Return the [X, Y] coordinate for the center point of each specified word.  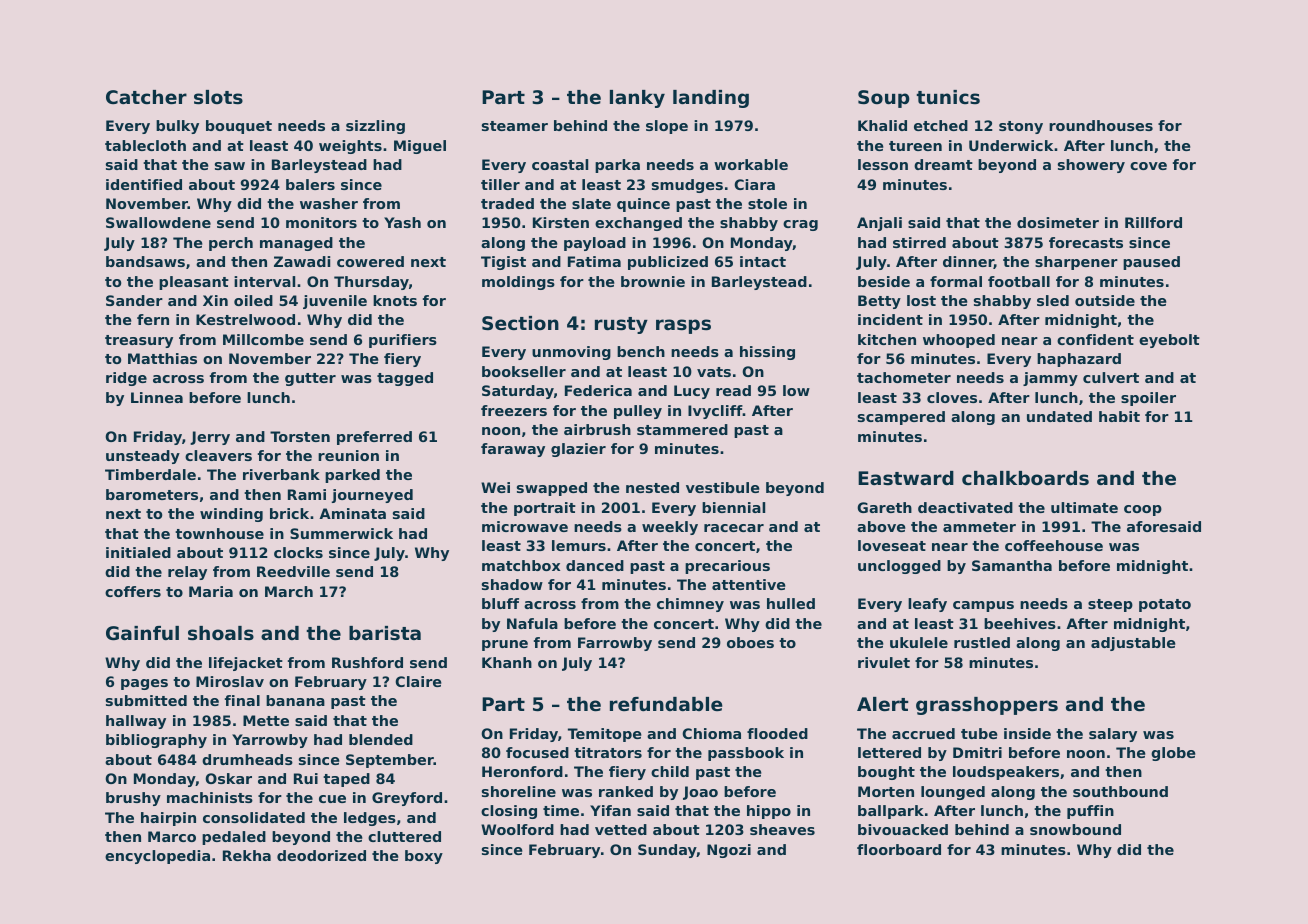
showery [1091, 166]
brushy [133, 799]
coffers [133, 591]
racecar [734, 528]
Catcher [146, 97]
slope [667, 127]
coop [1143, 510]
